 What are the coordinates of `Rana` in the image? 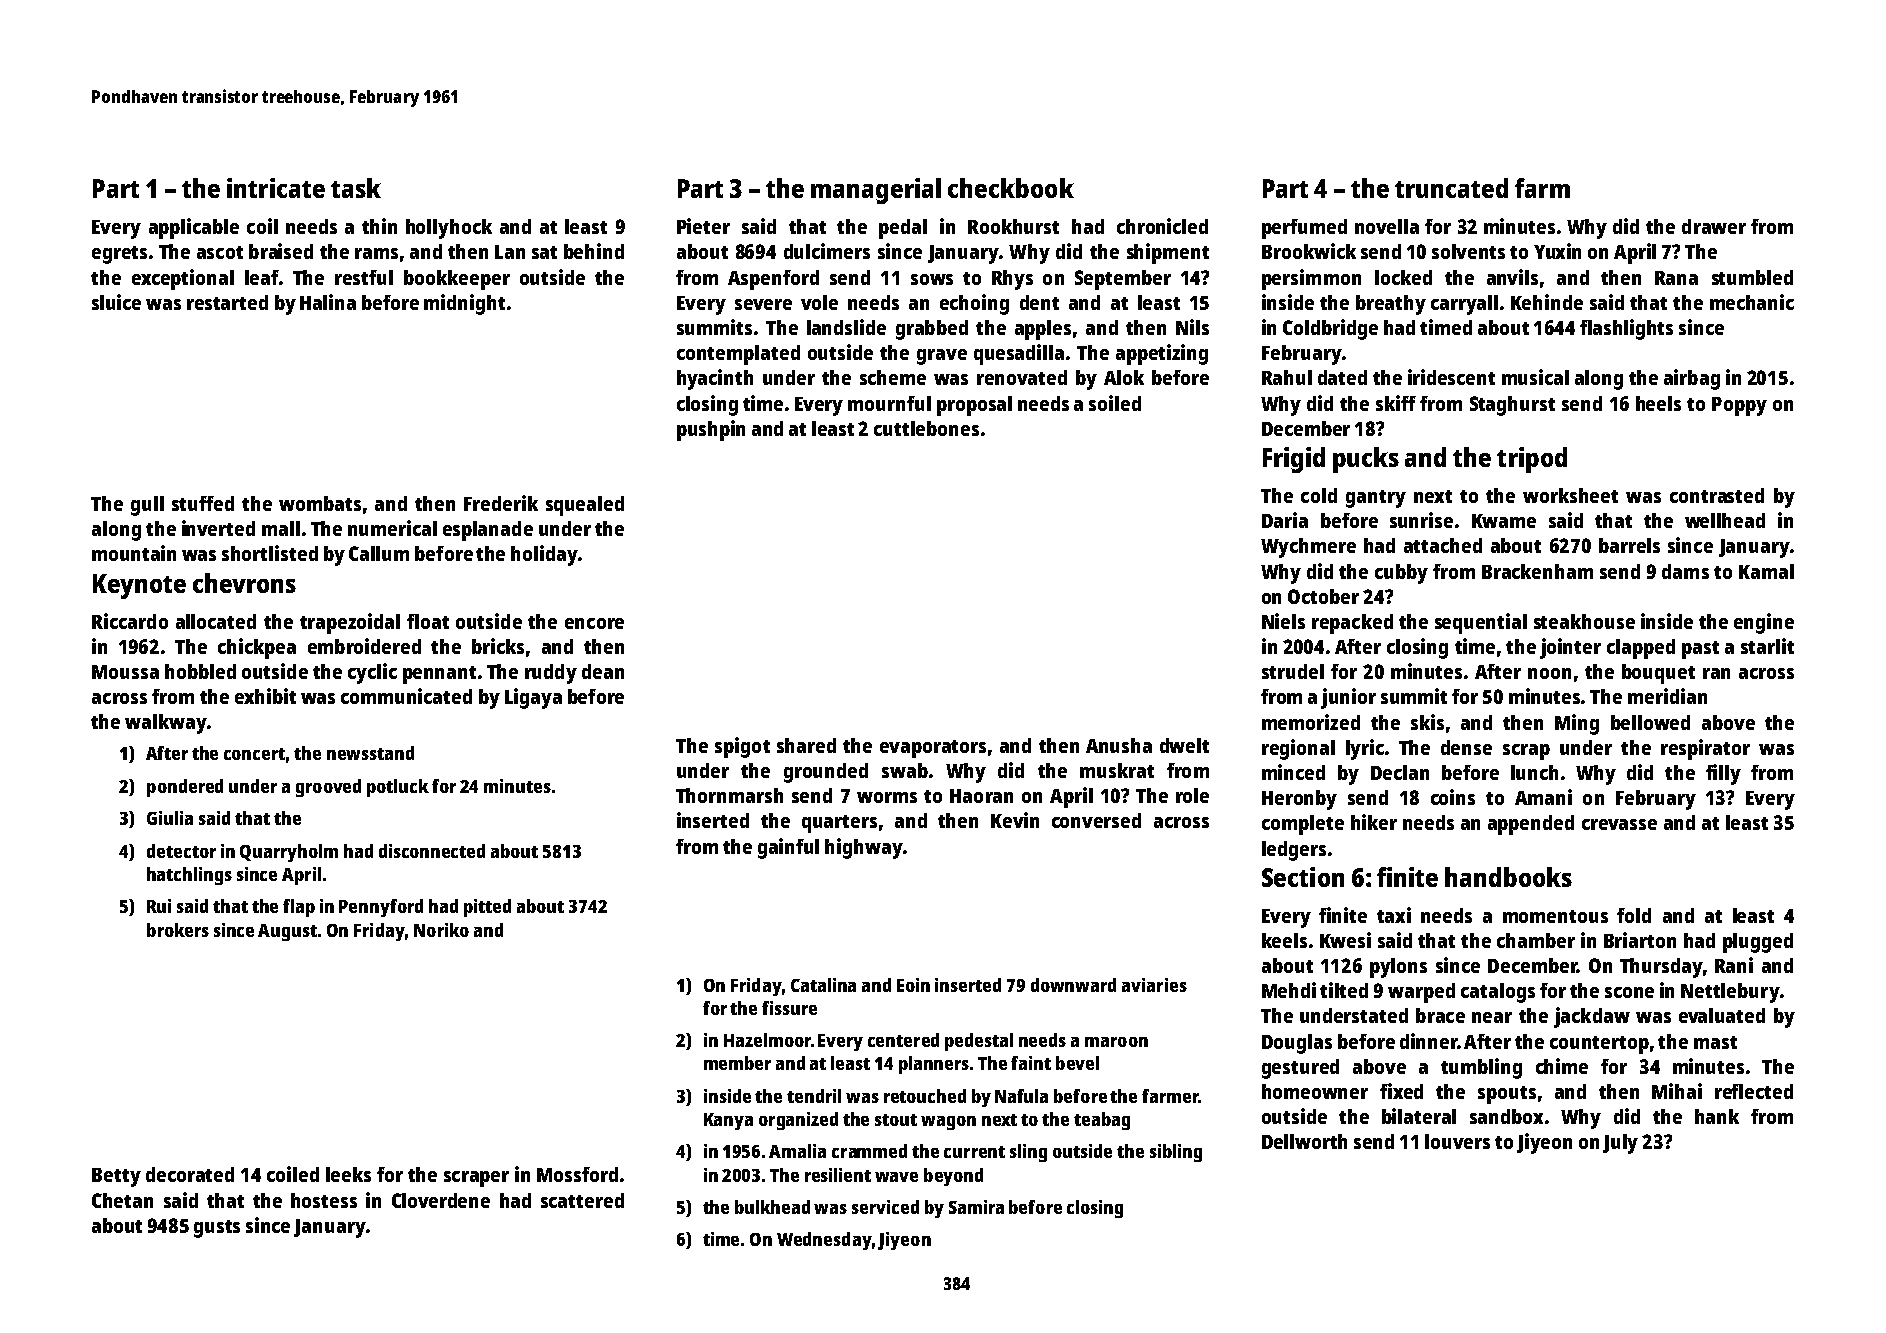 It's located at (1676, 278).
